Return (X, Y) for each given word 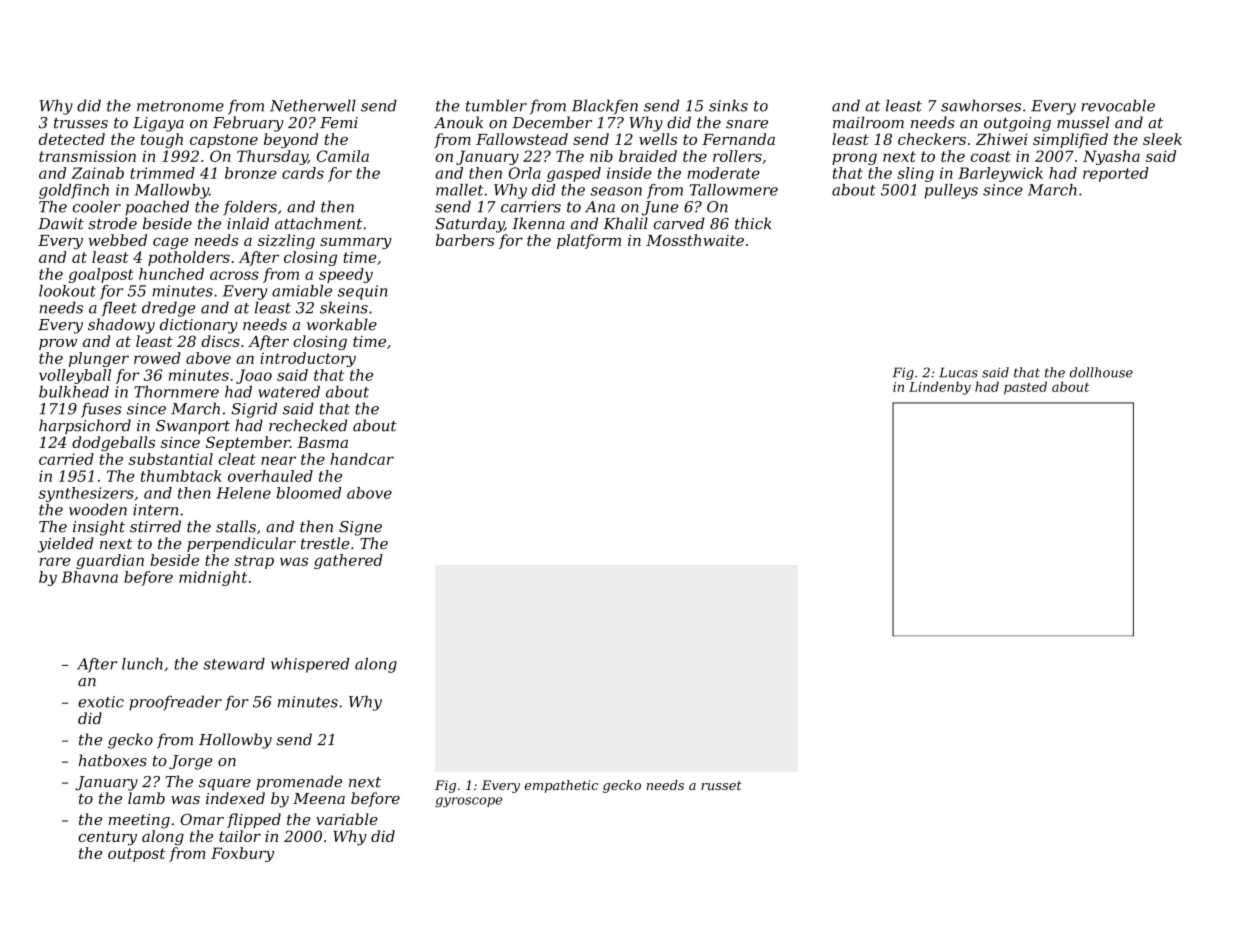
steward (234, 664)
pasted (1025, 388)
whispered (310, 665)
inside (629, 173)
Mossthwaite (695, 240)
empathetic (561, 786)
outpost (136, 855)
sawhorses (981, 105)
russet (721, 785)
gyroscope (468, 802)
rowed (157, 358)
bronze (251, 173)
